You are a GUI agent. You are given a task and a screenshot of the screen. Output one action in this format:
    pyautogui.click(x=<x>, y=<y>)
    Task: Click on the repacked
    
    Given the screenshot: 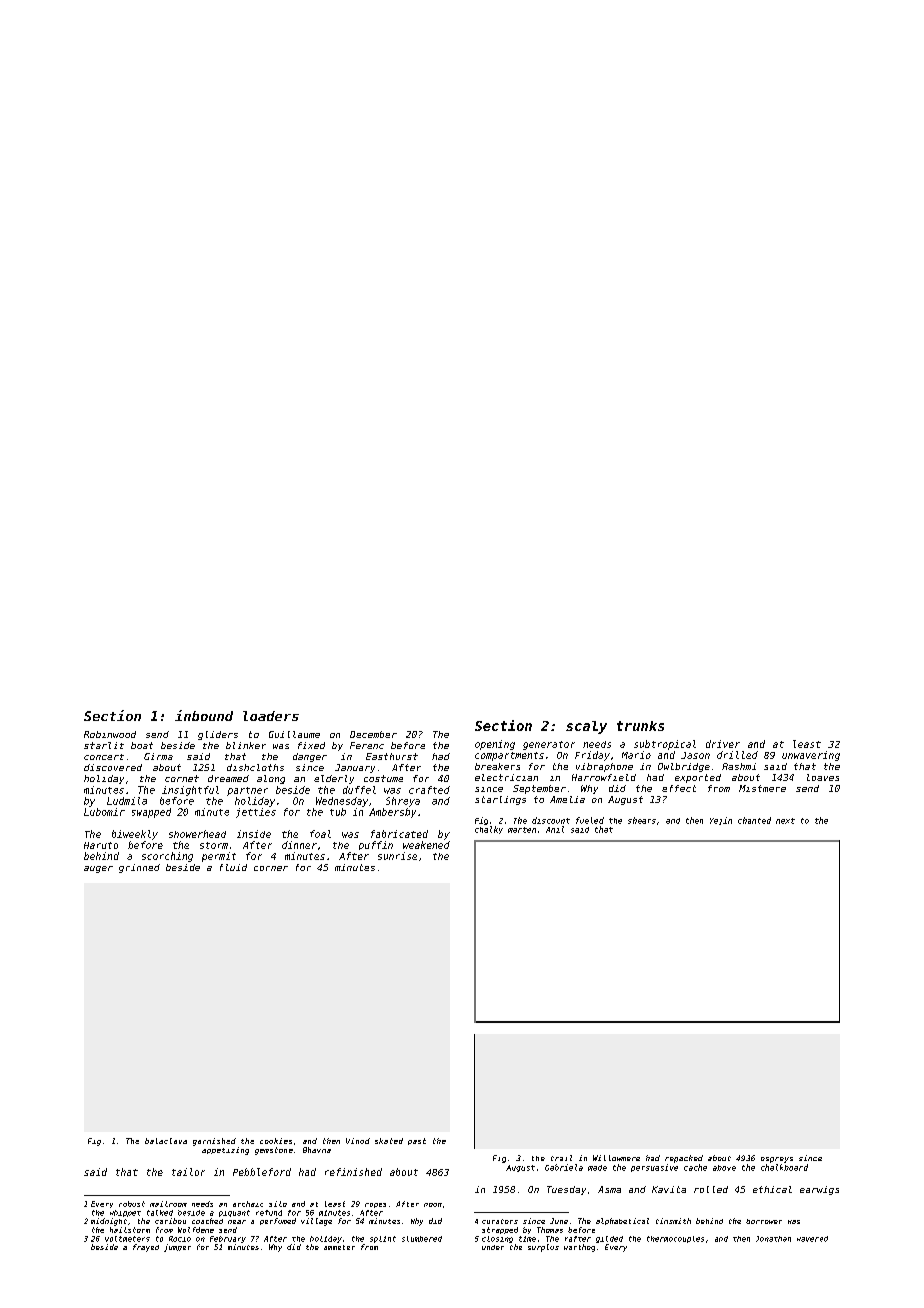 What is the action you would take?
    pyautogui.click(x=684, y=1159)
